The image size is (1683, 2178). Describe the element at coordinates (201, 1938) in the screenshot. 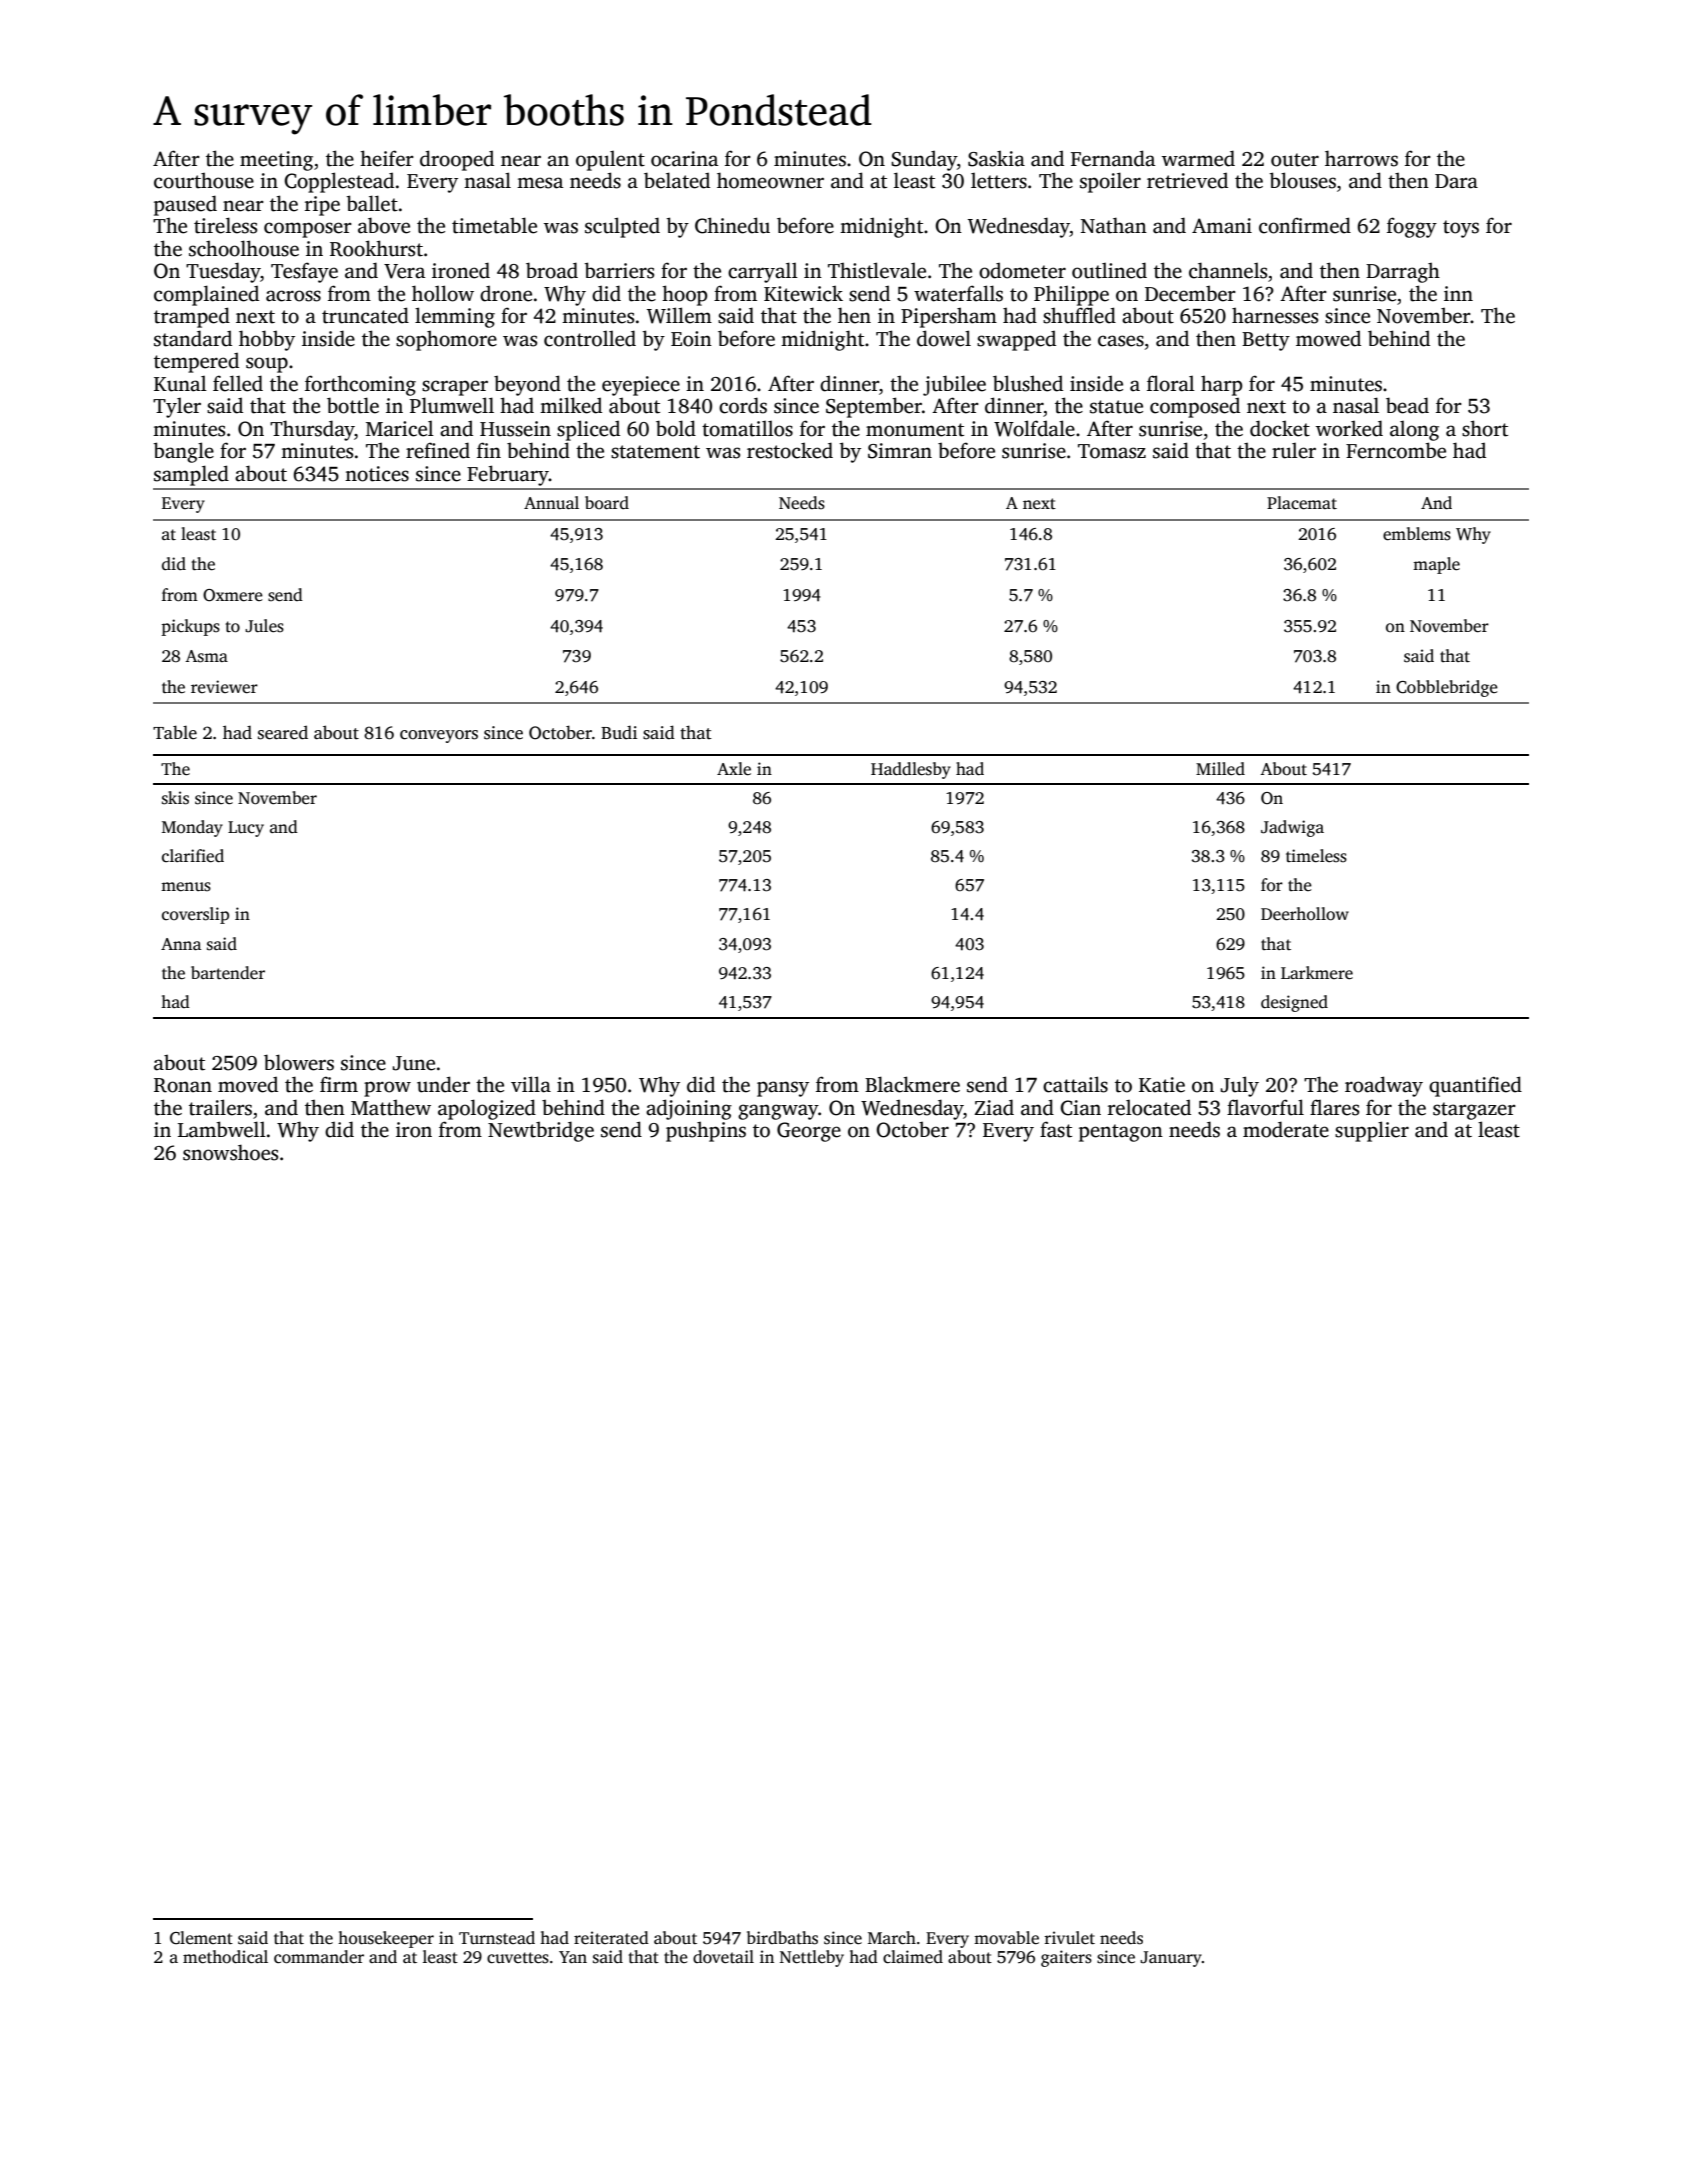

I see `Clement` at that location.
